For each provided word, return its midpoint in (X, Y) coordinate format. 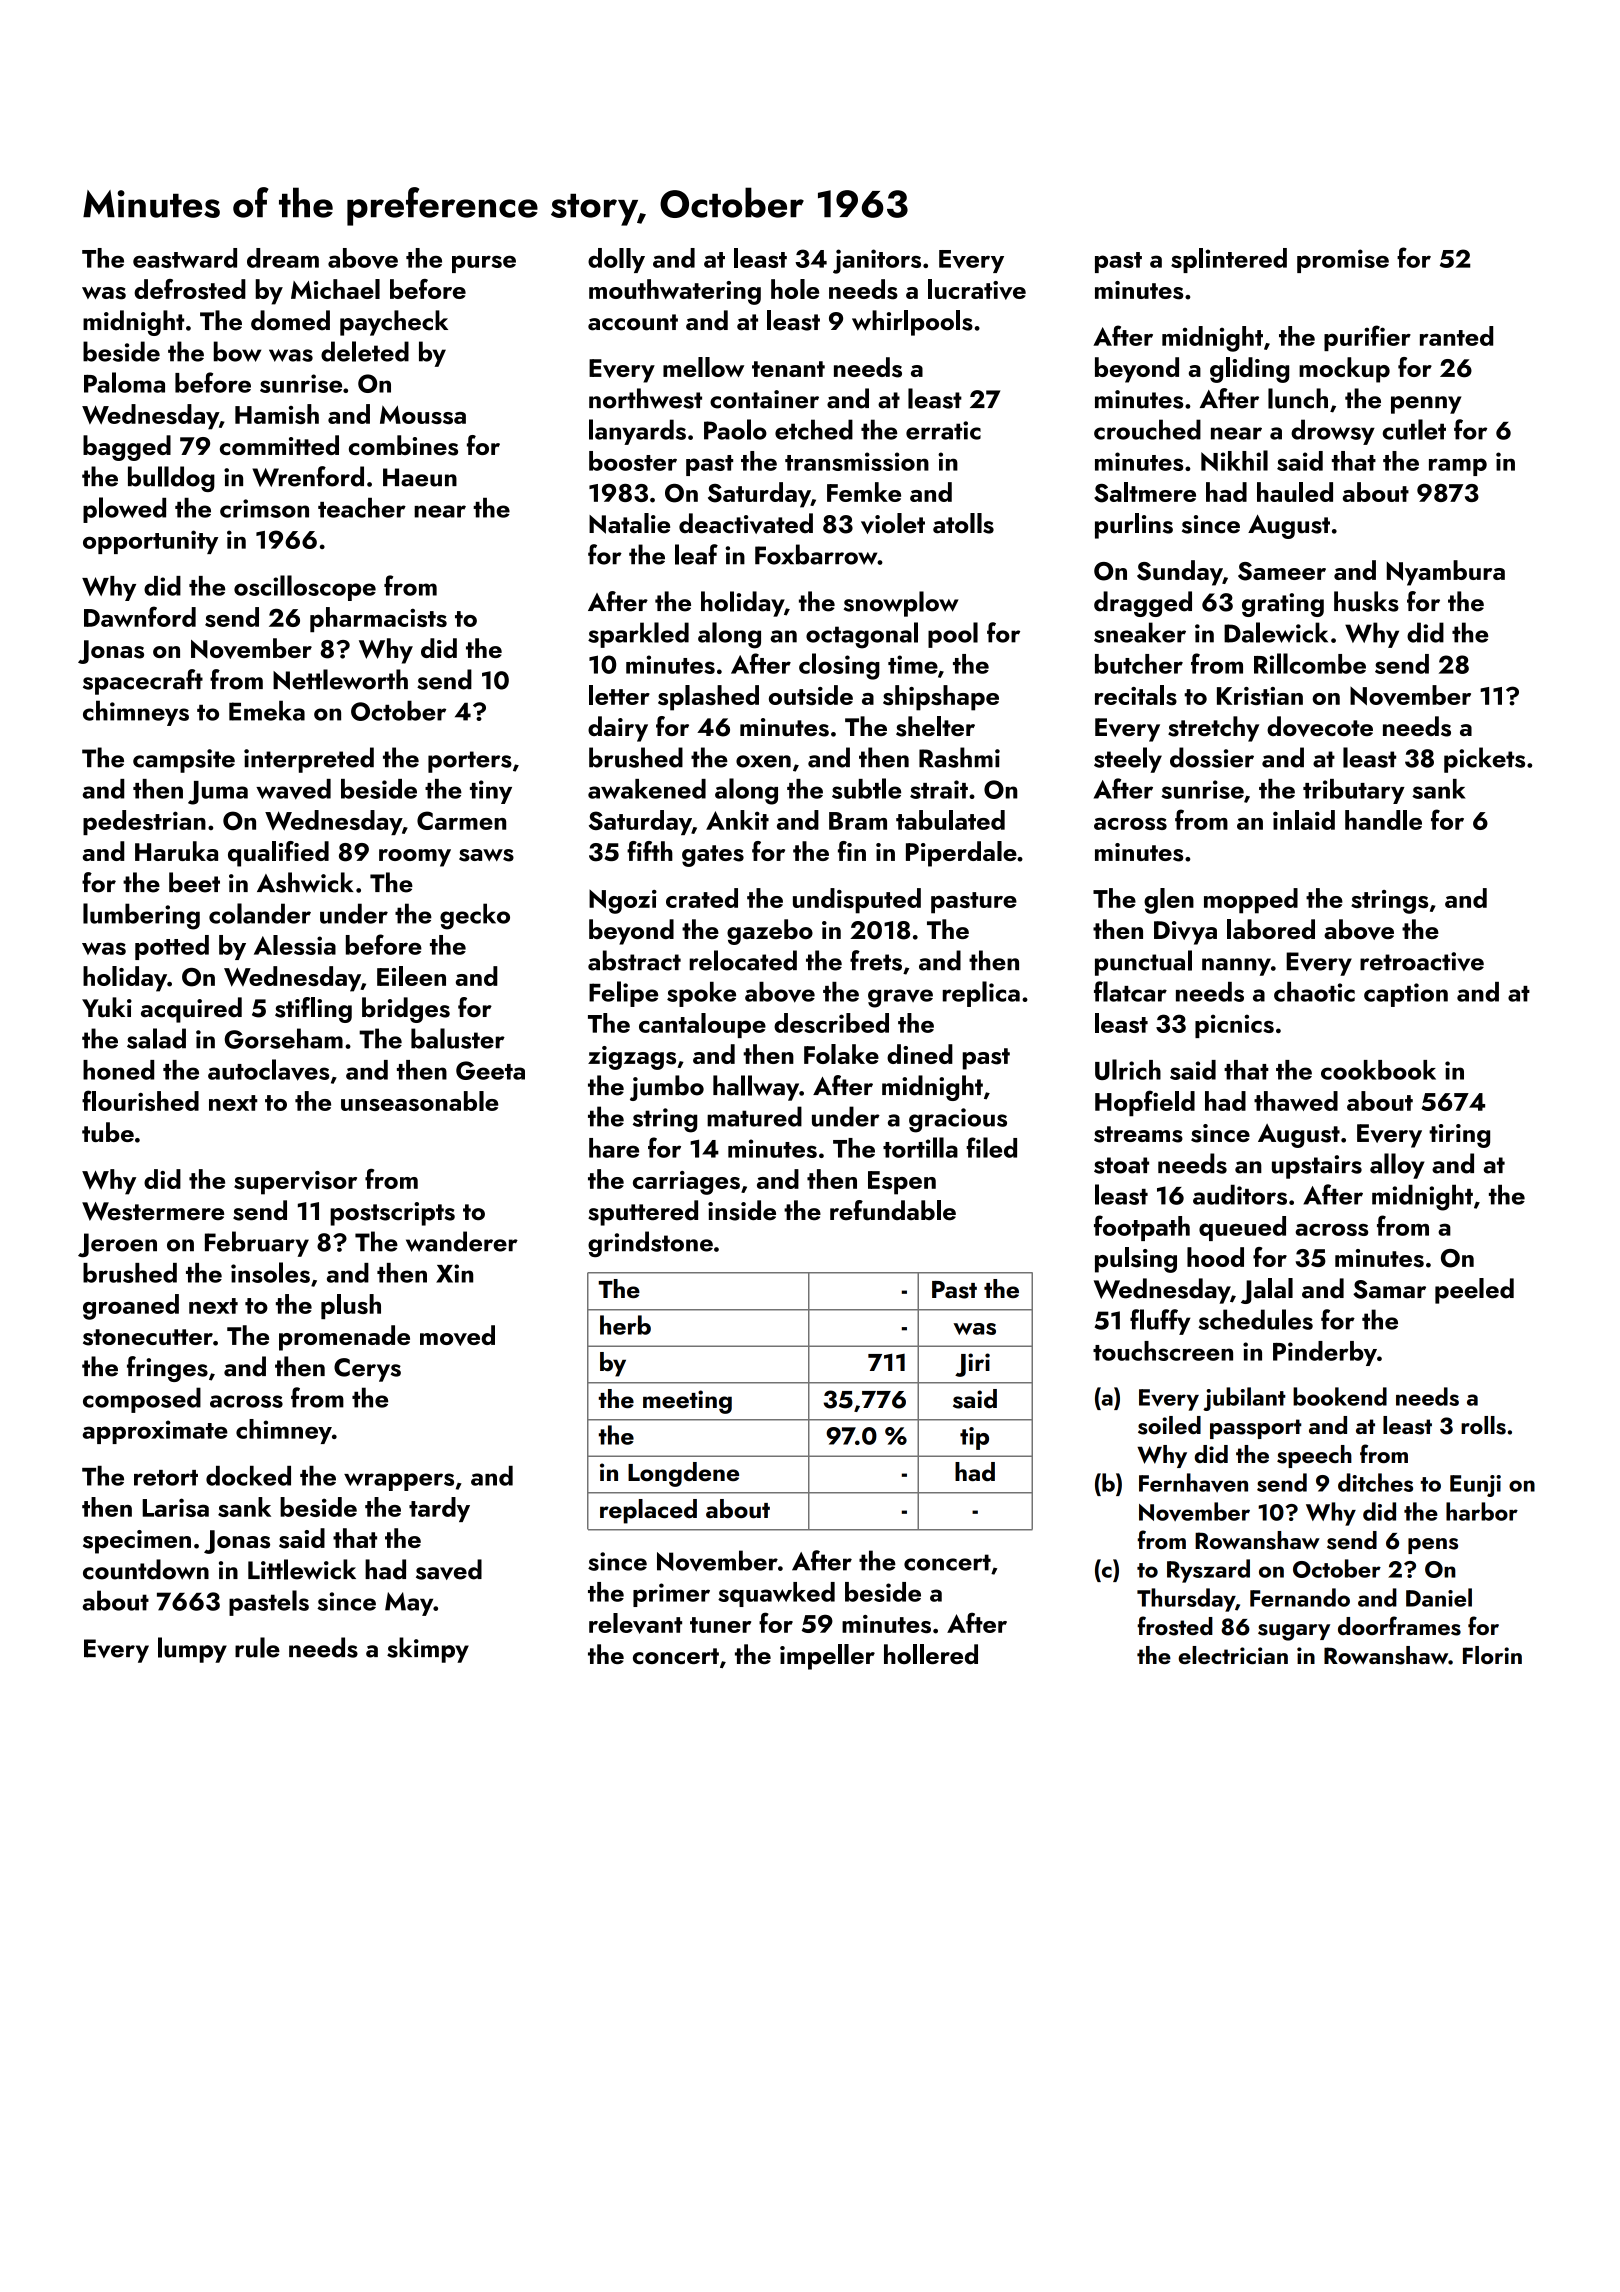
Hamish (277, 414)
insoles (270, 1272)
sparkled (638, 635)
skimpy (428, 1650)
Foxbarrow (816, 554)
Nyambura (1446, 573)
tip (974, 1438)
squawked (776, 1594)
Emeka (267, 710)
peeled (1474, 1291)
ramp (1458, 467)
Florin (1492, 1655)
